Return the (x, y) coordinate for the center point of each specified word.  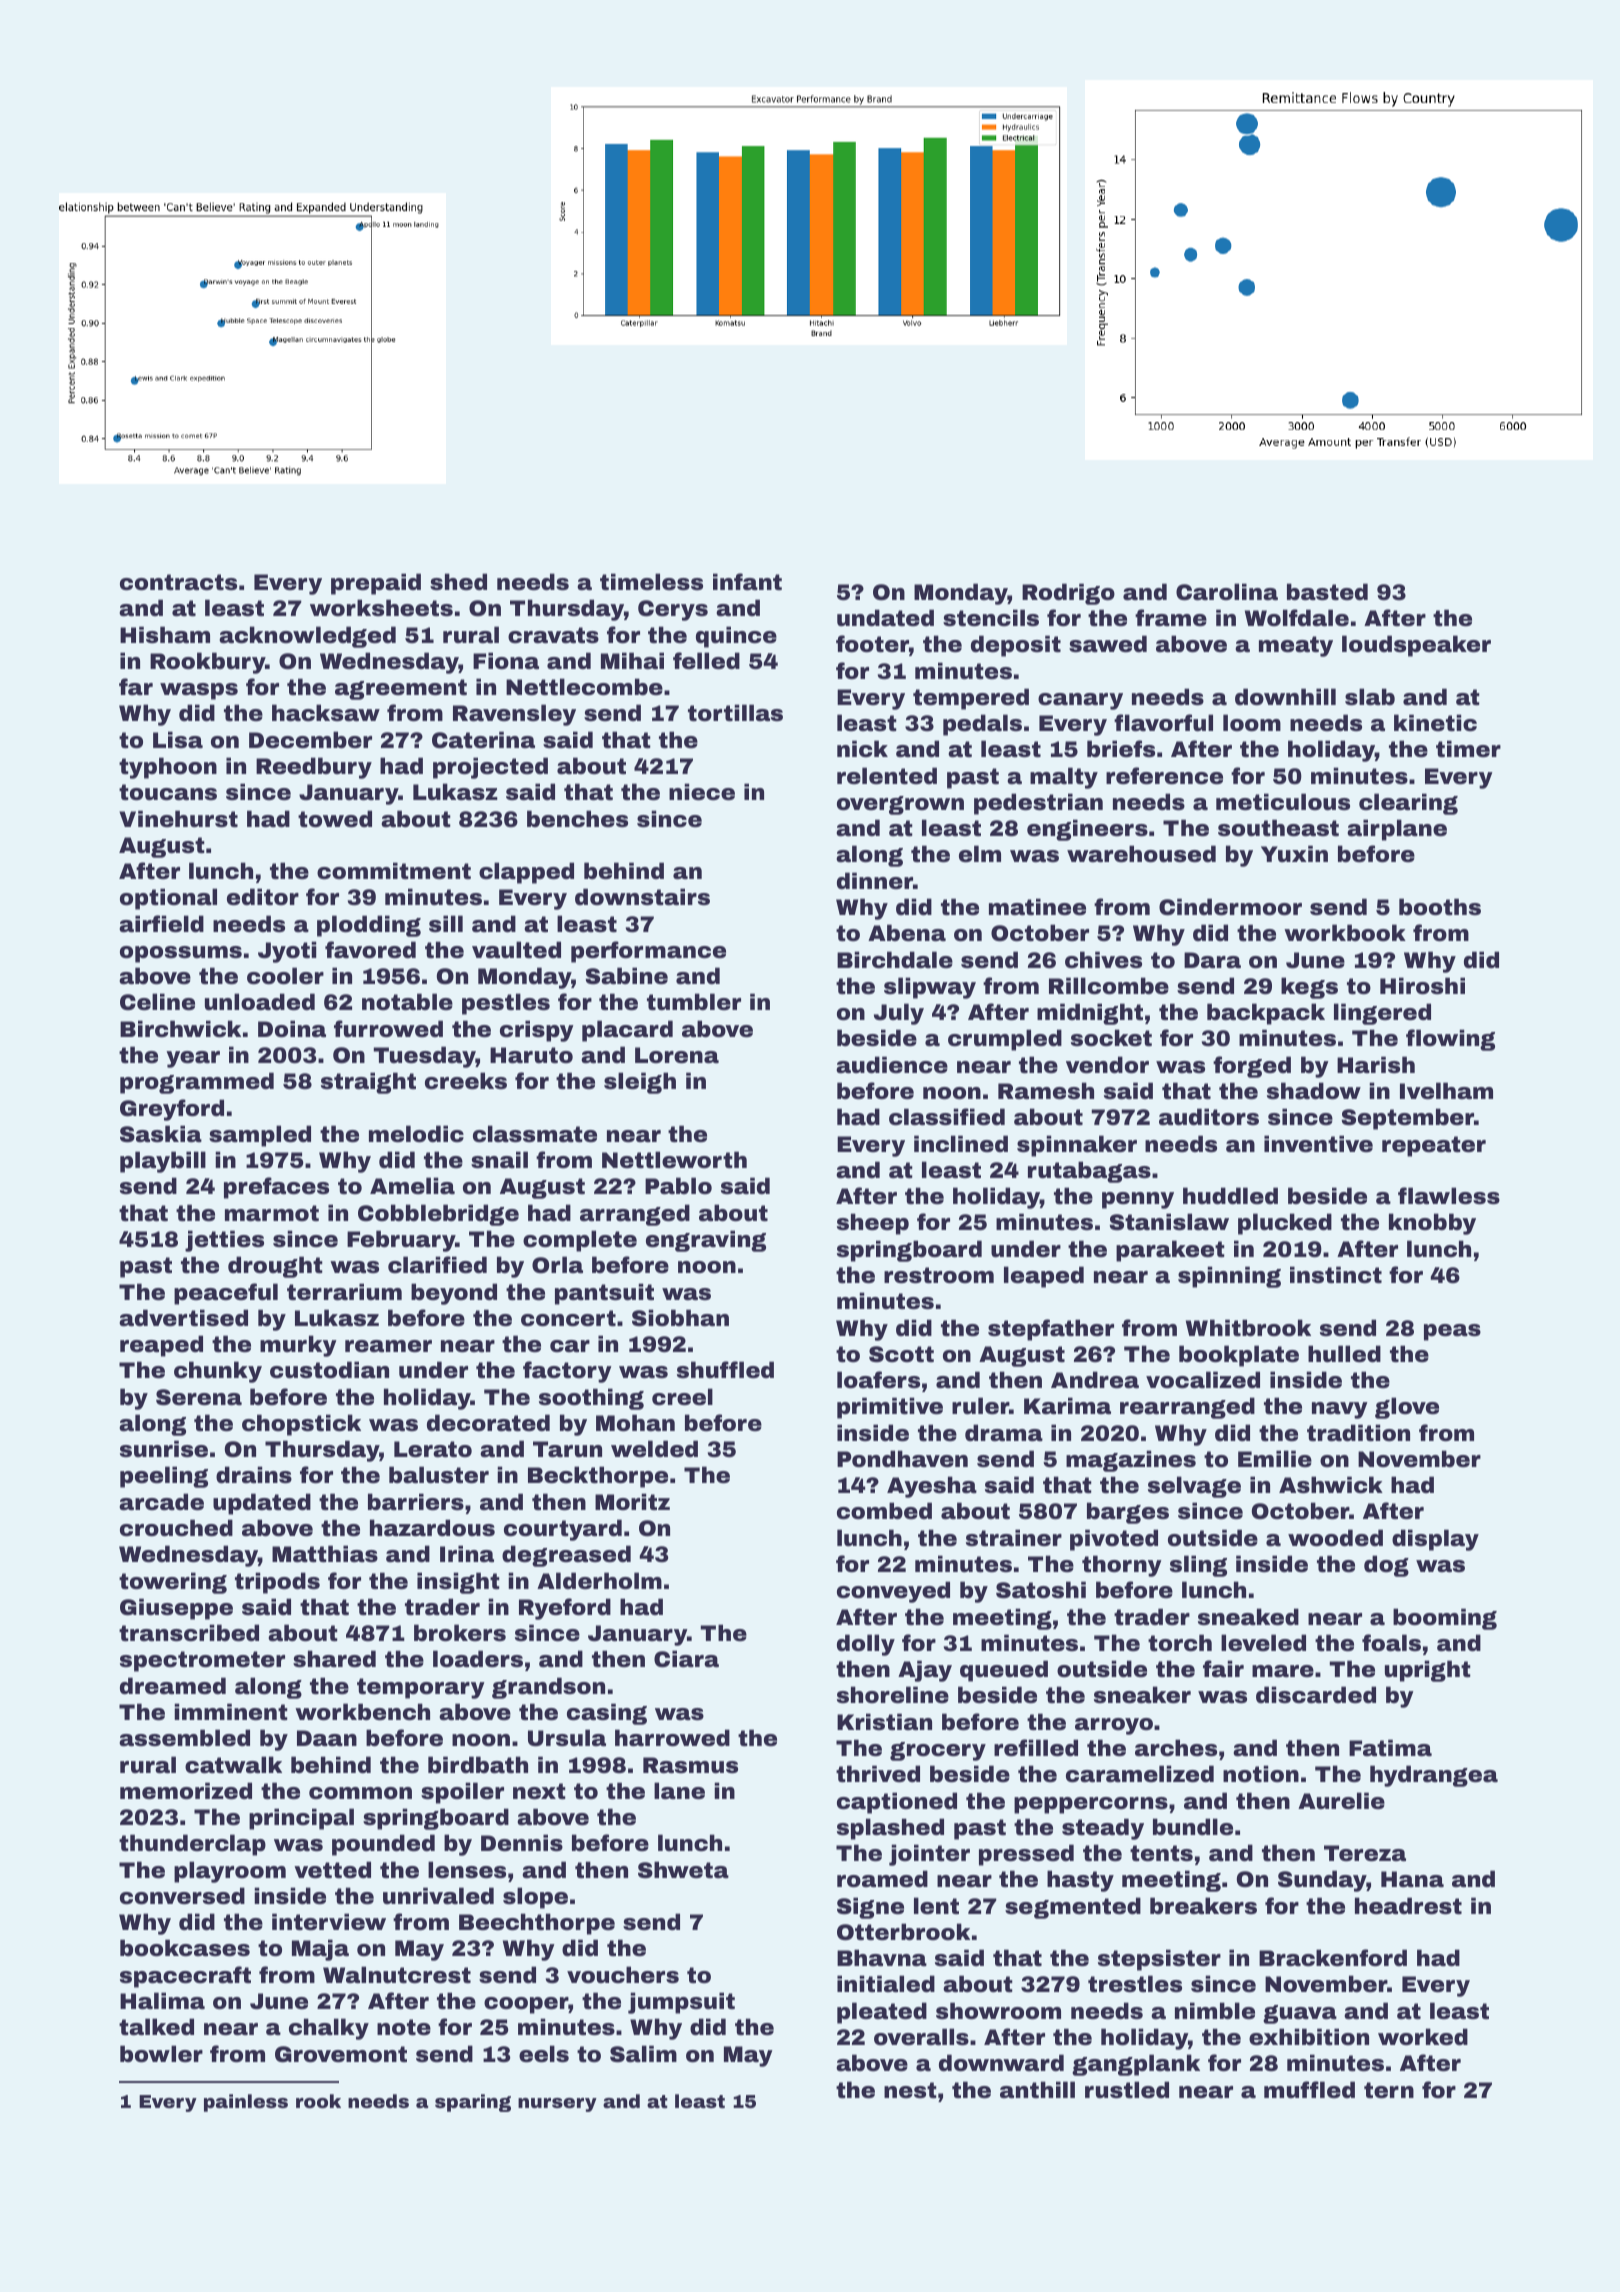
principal (301, 1819)
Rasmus (690, 1765)
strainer (1014, 1538)
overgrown (900, 805)
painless (246, 2103)
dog (1386, 1566)
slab (1370, 697)
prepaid (376, 584)
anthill (1037, 2089)
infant (747, 582)
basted (1327, 592)
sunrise (164, 1449)
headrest (1408, 1906)
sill (446, 924)
